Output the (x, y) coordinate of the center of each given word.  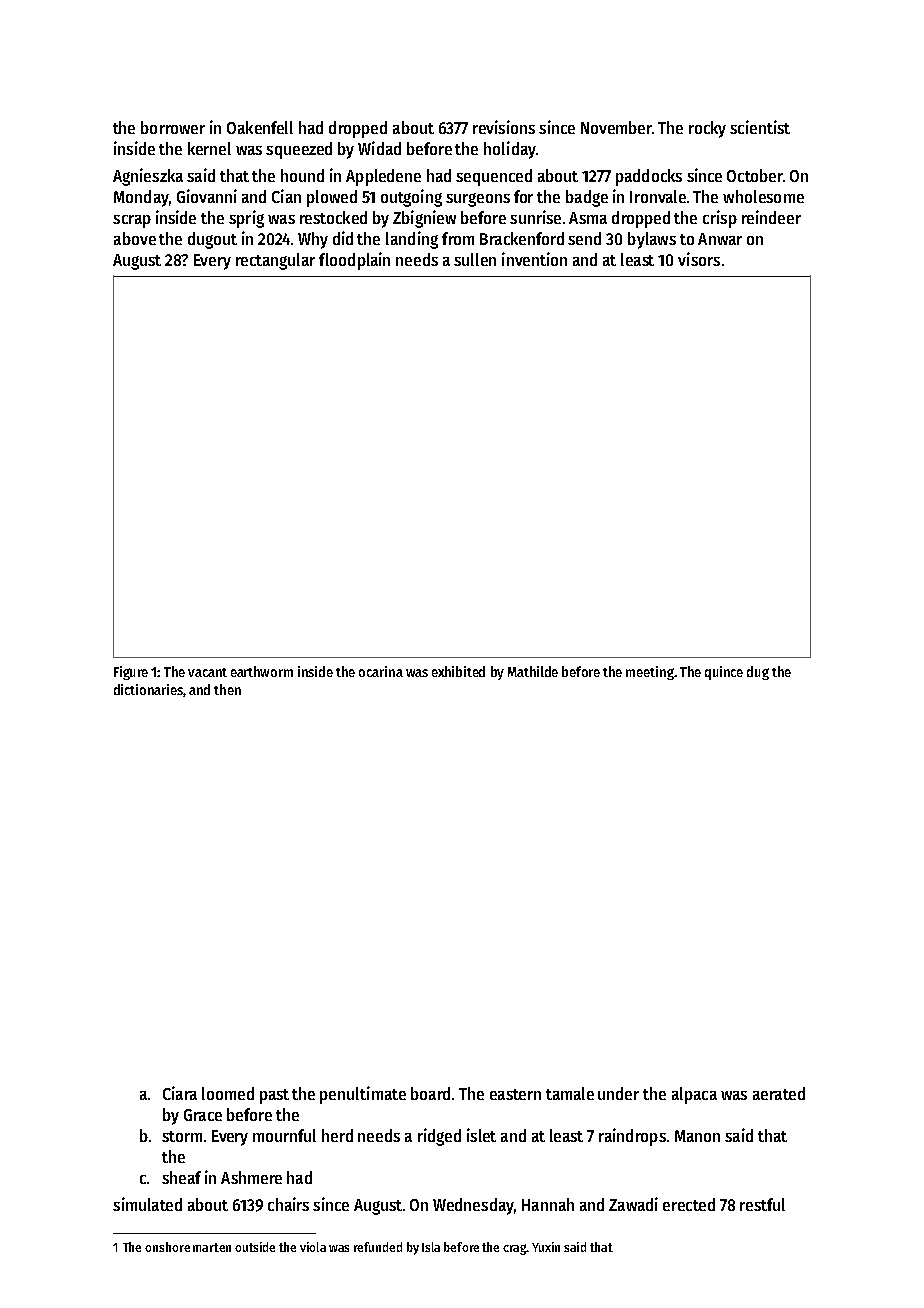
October (755, 175)
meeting (650, 673)
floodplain (354, 261)
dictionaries (148, 689)
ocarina (381, 671)
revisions (504, 127)
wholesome (763, 196)
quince (724, 673)
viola (313, 1247)
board (430, 1093)
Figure (131, 673)
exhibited (458, 671)
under (618, 1093)
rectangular (275, 261)
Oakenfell (260, 127)
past (274, 1096)
